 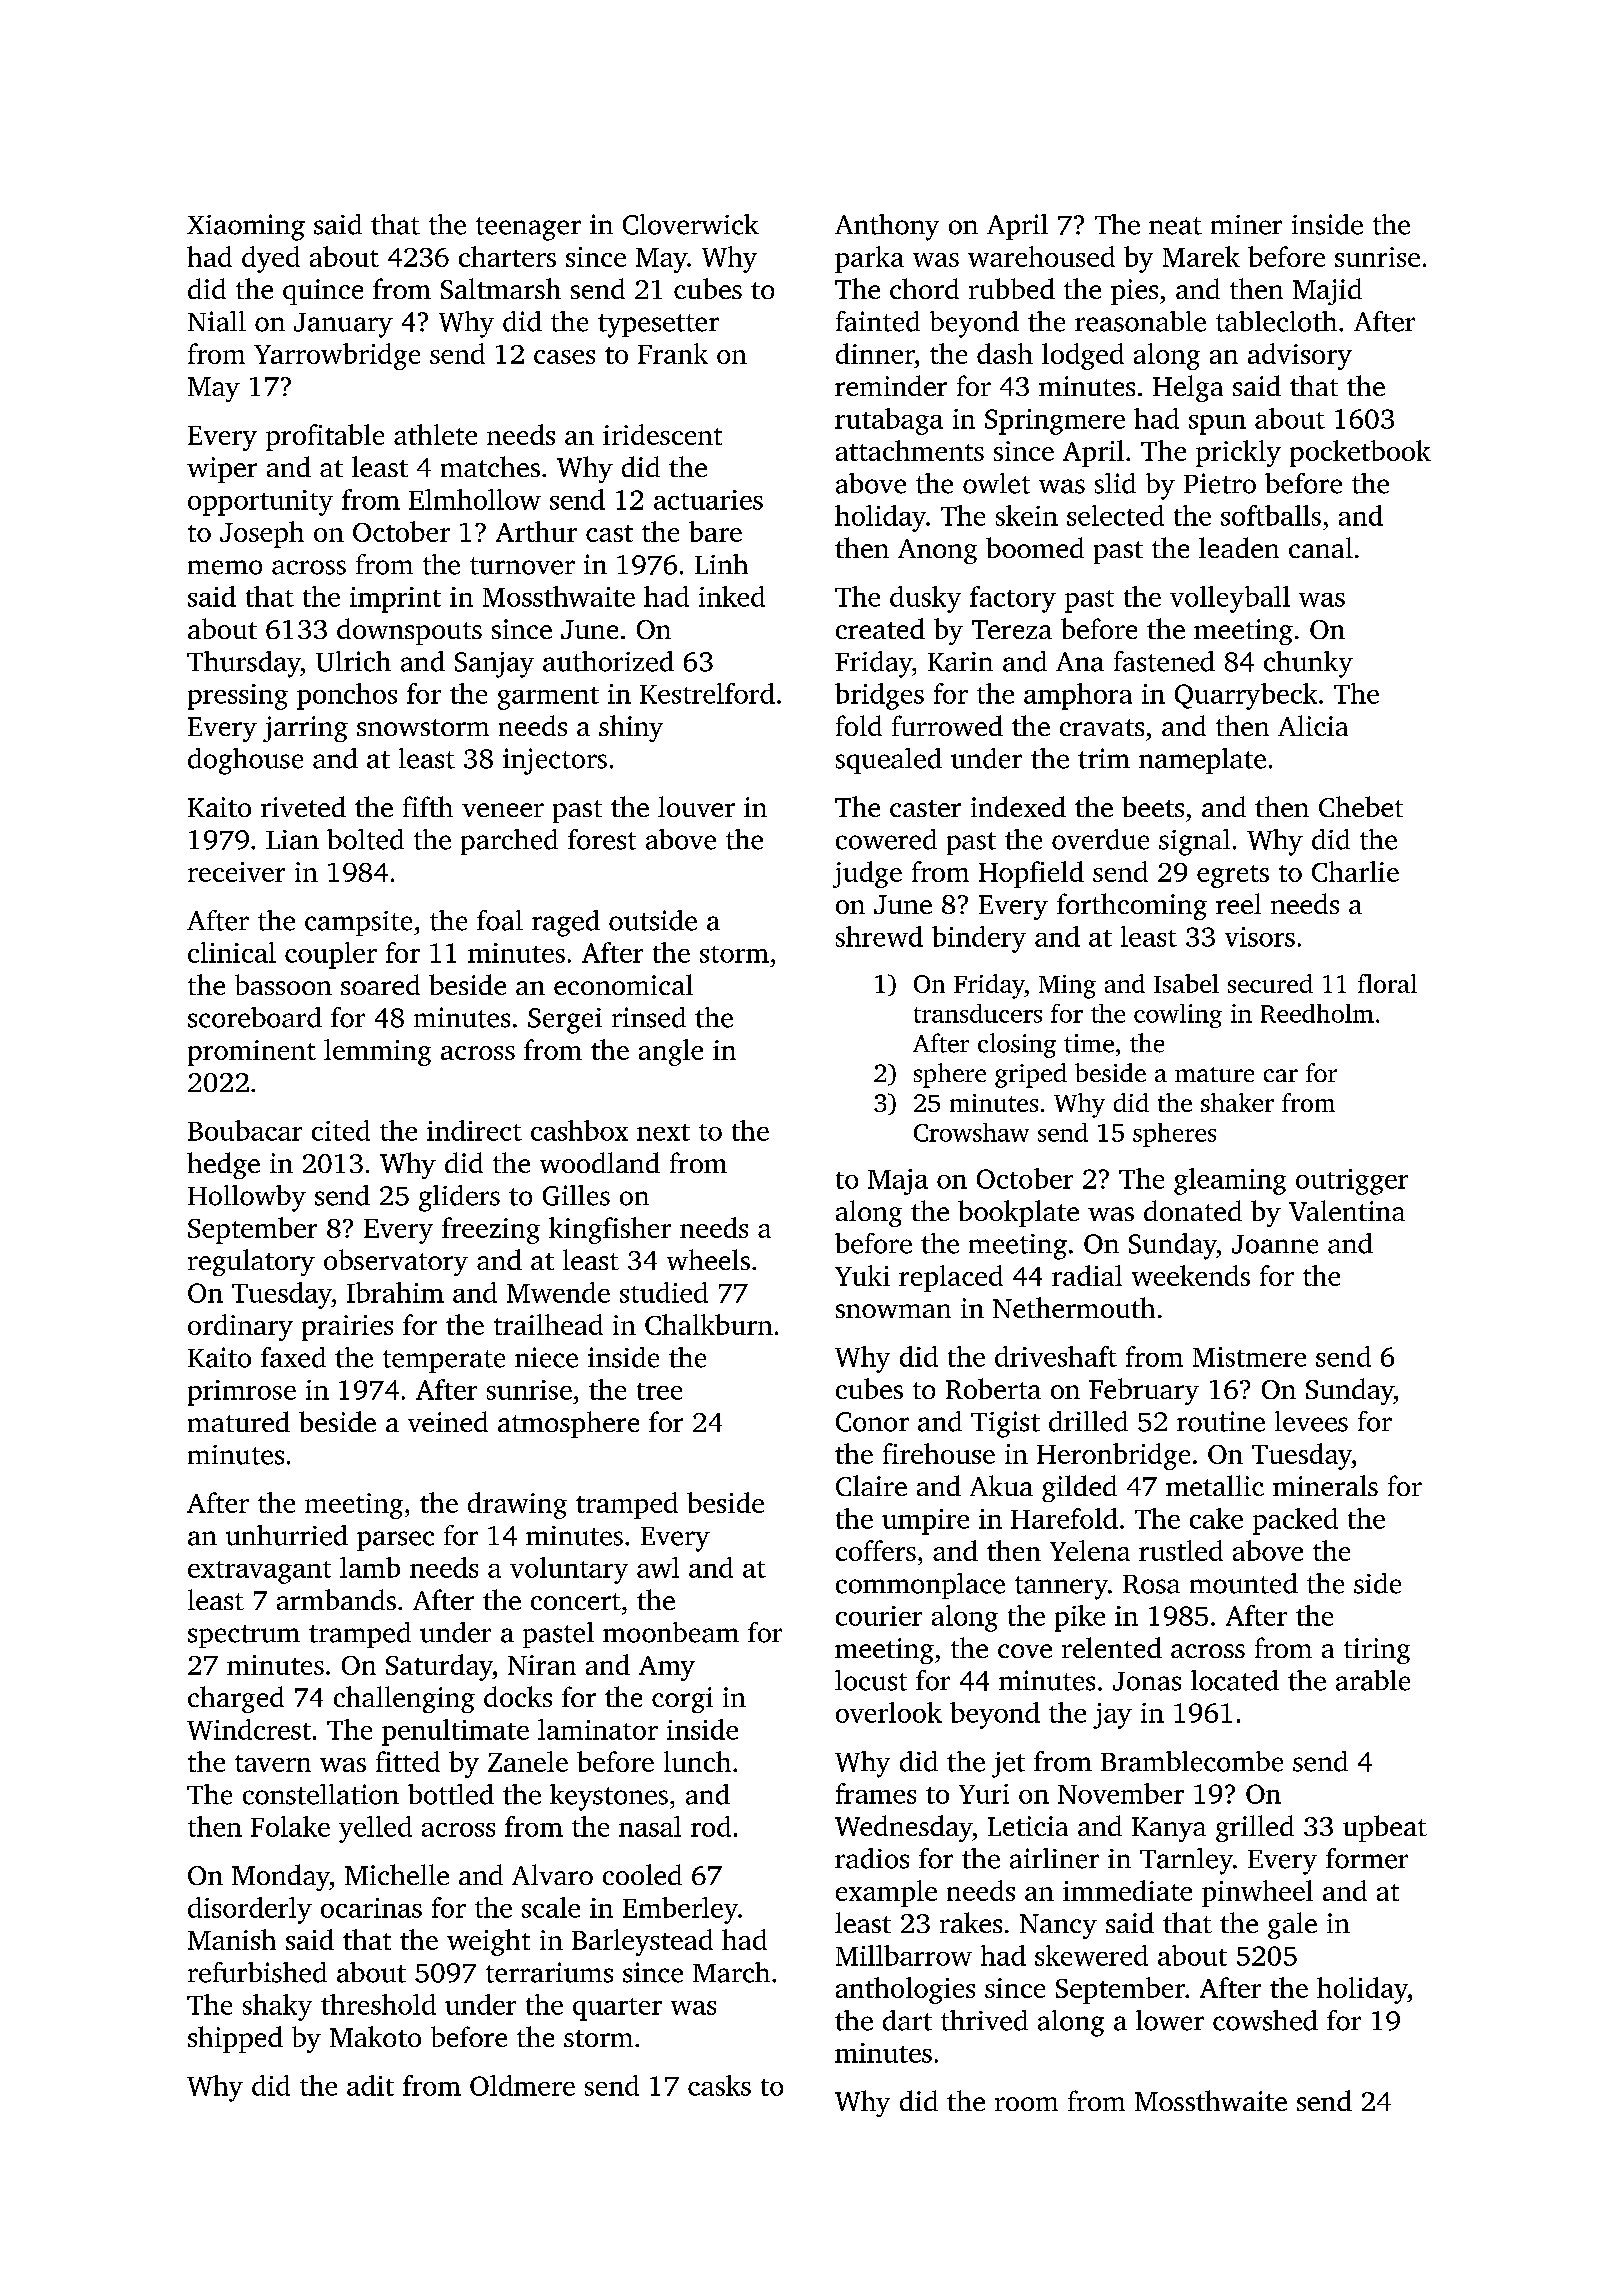 What do you see at coordinates (872, 1422) in the screenshot?
I see `Conor` at bounding box center [872, 1422].
